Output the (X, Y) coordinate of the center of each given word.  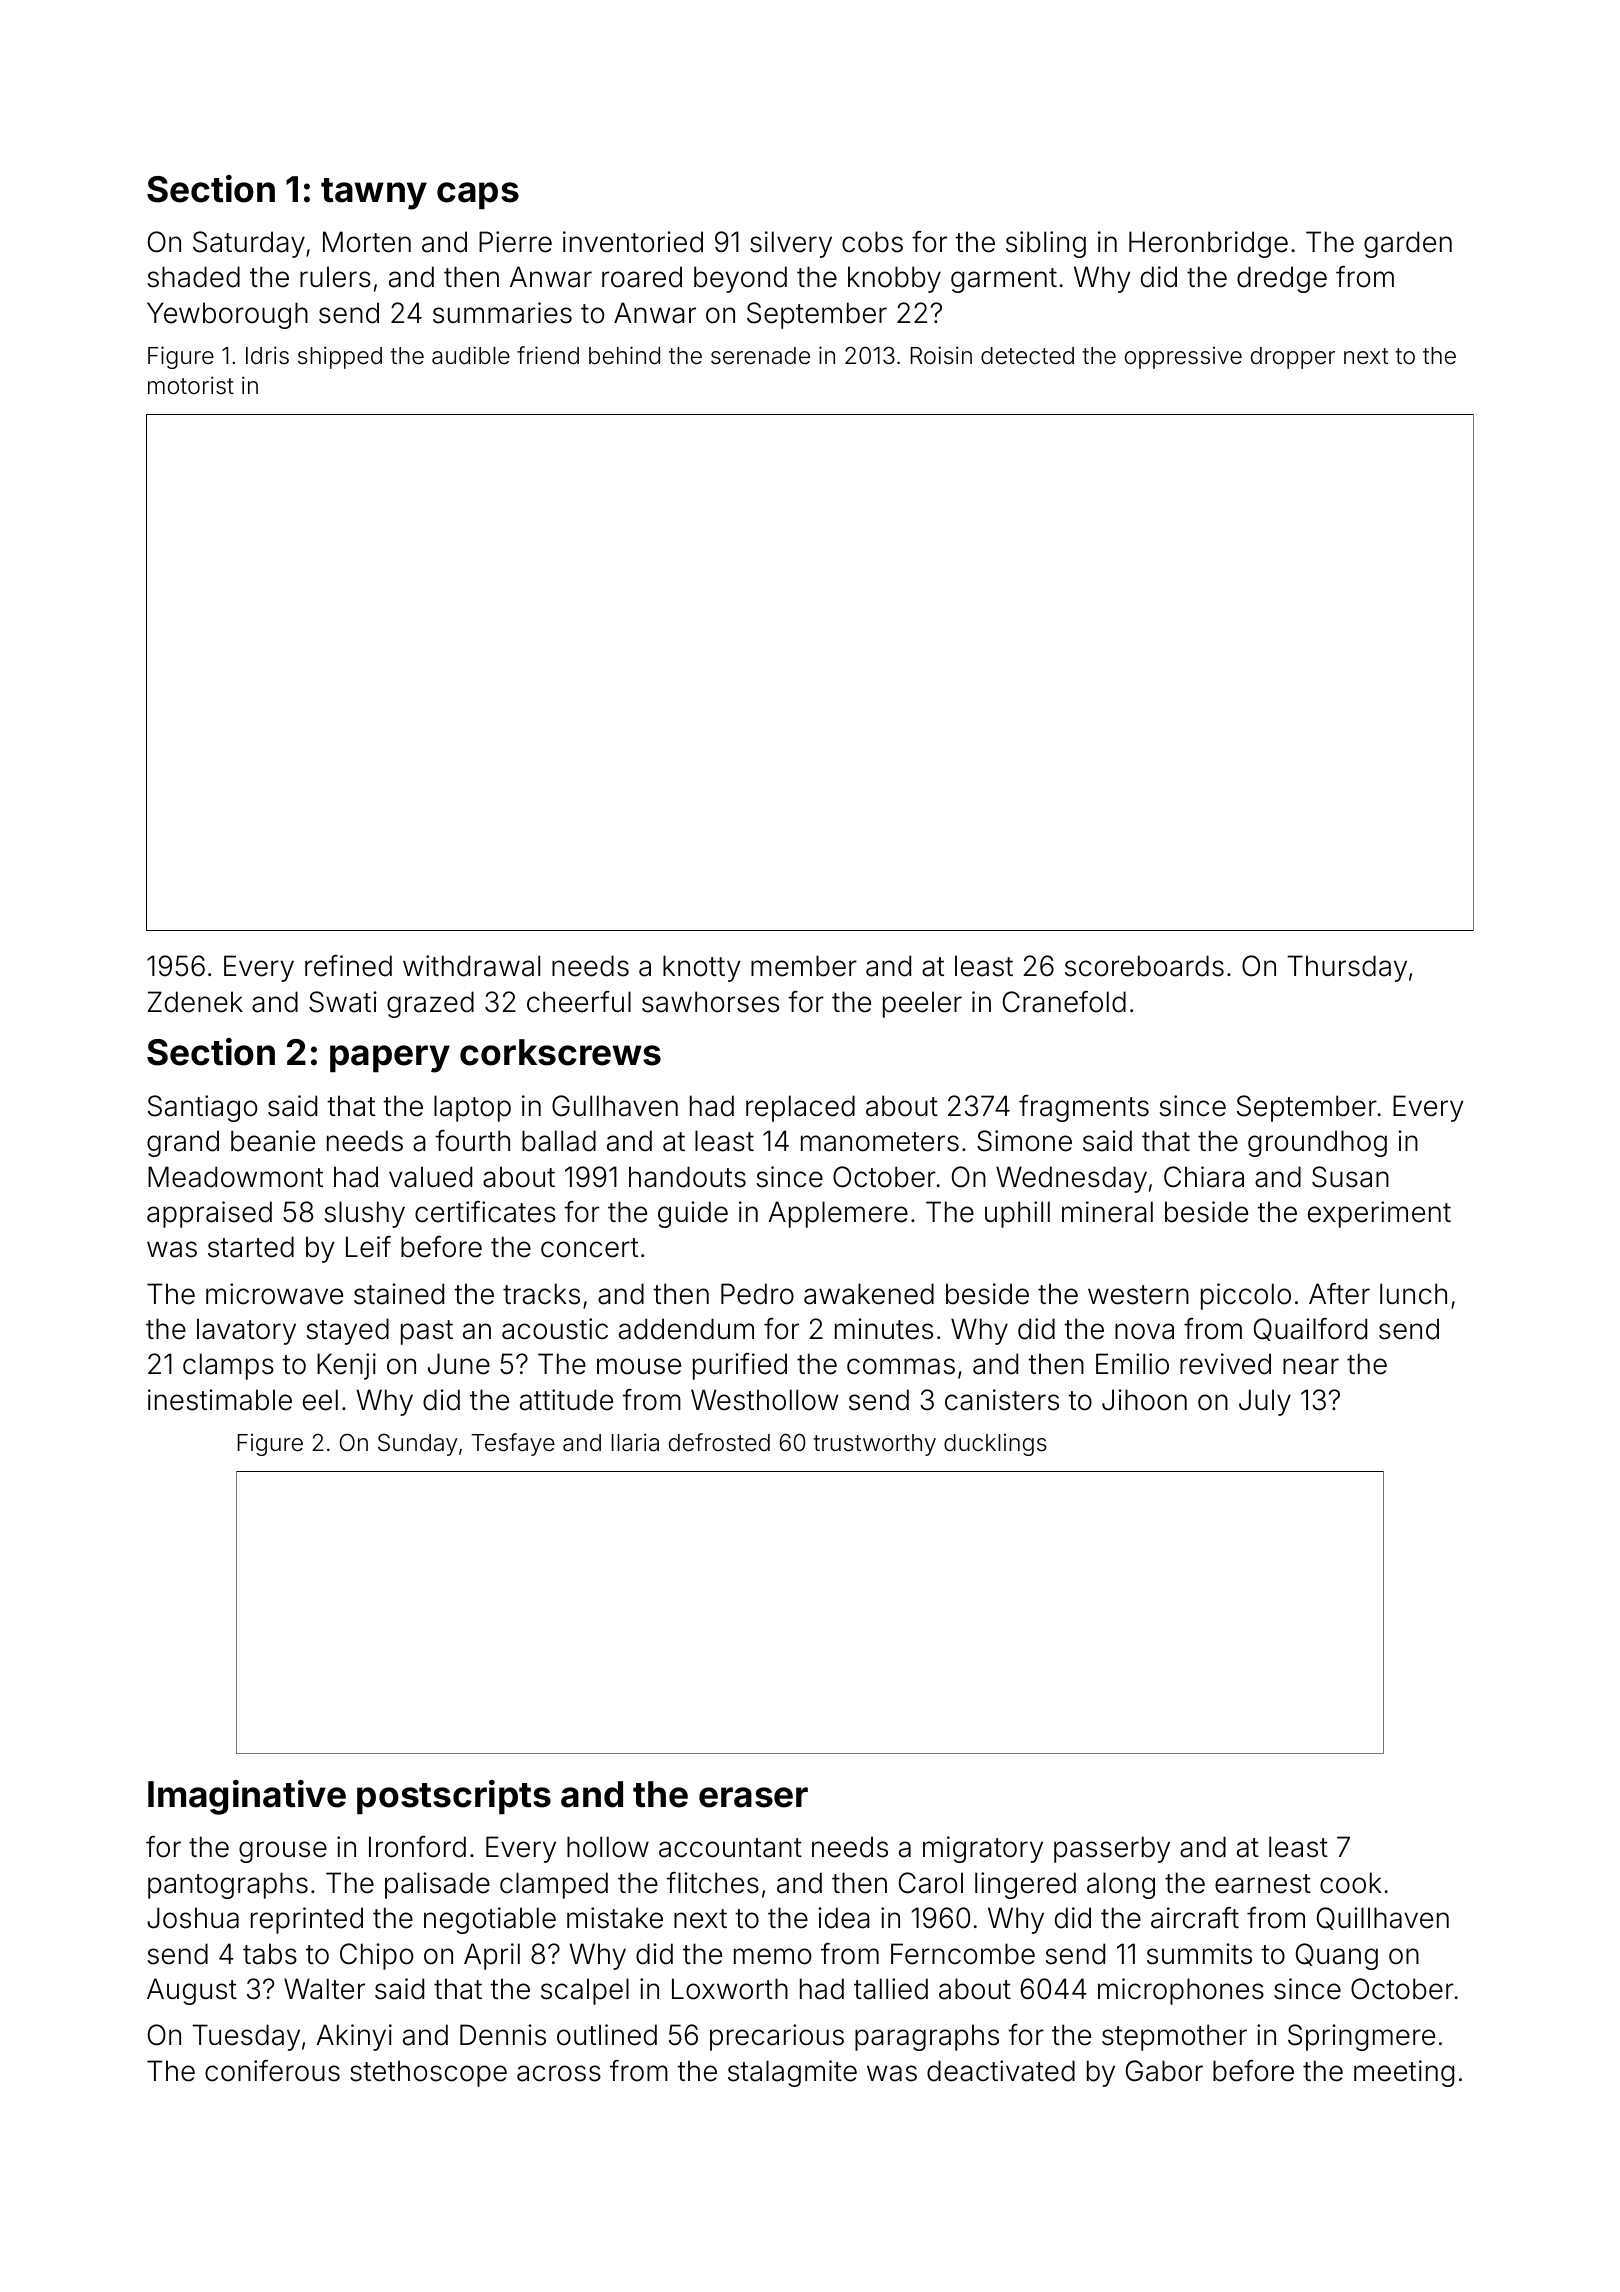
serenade (760, 356)
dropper (1293, 358)
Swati (343, 1002)
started (251, 1247)
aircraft (1195, 1918)
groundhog (1317, 1143)
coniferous (272, 2071)
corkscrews (560, 1052)
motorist (191, 385)
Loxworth (730, 1989)
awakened (869, 1294)
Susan (1350, 1177)
